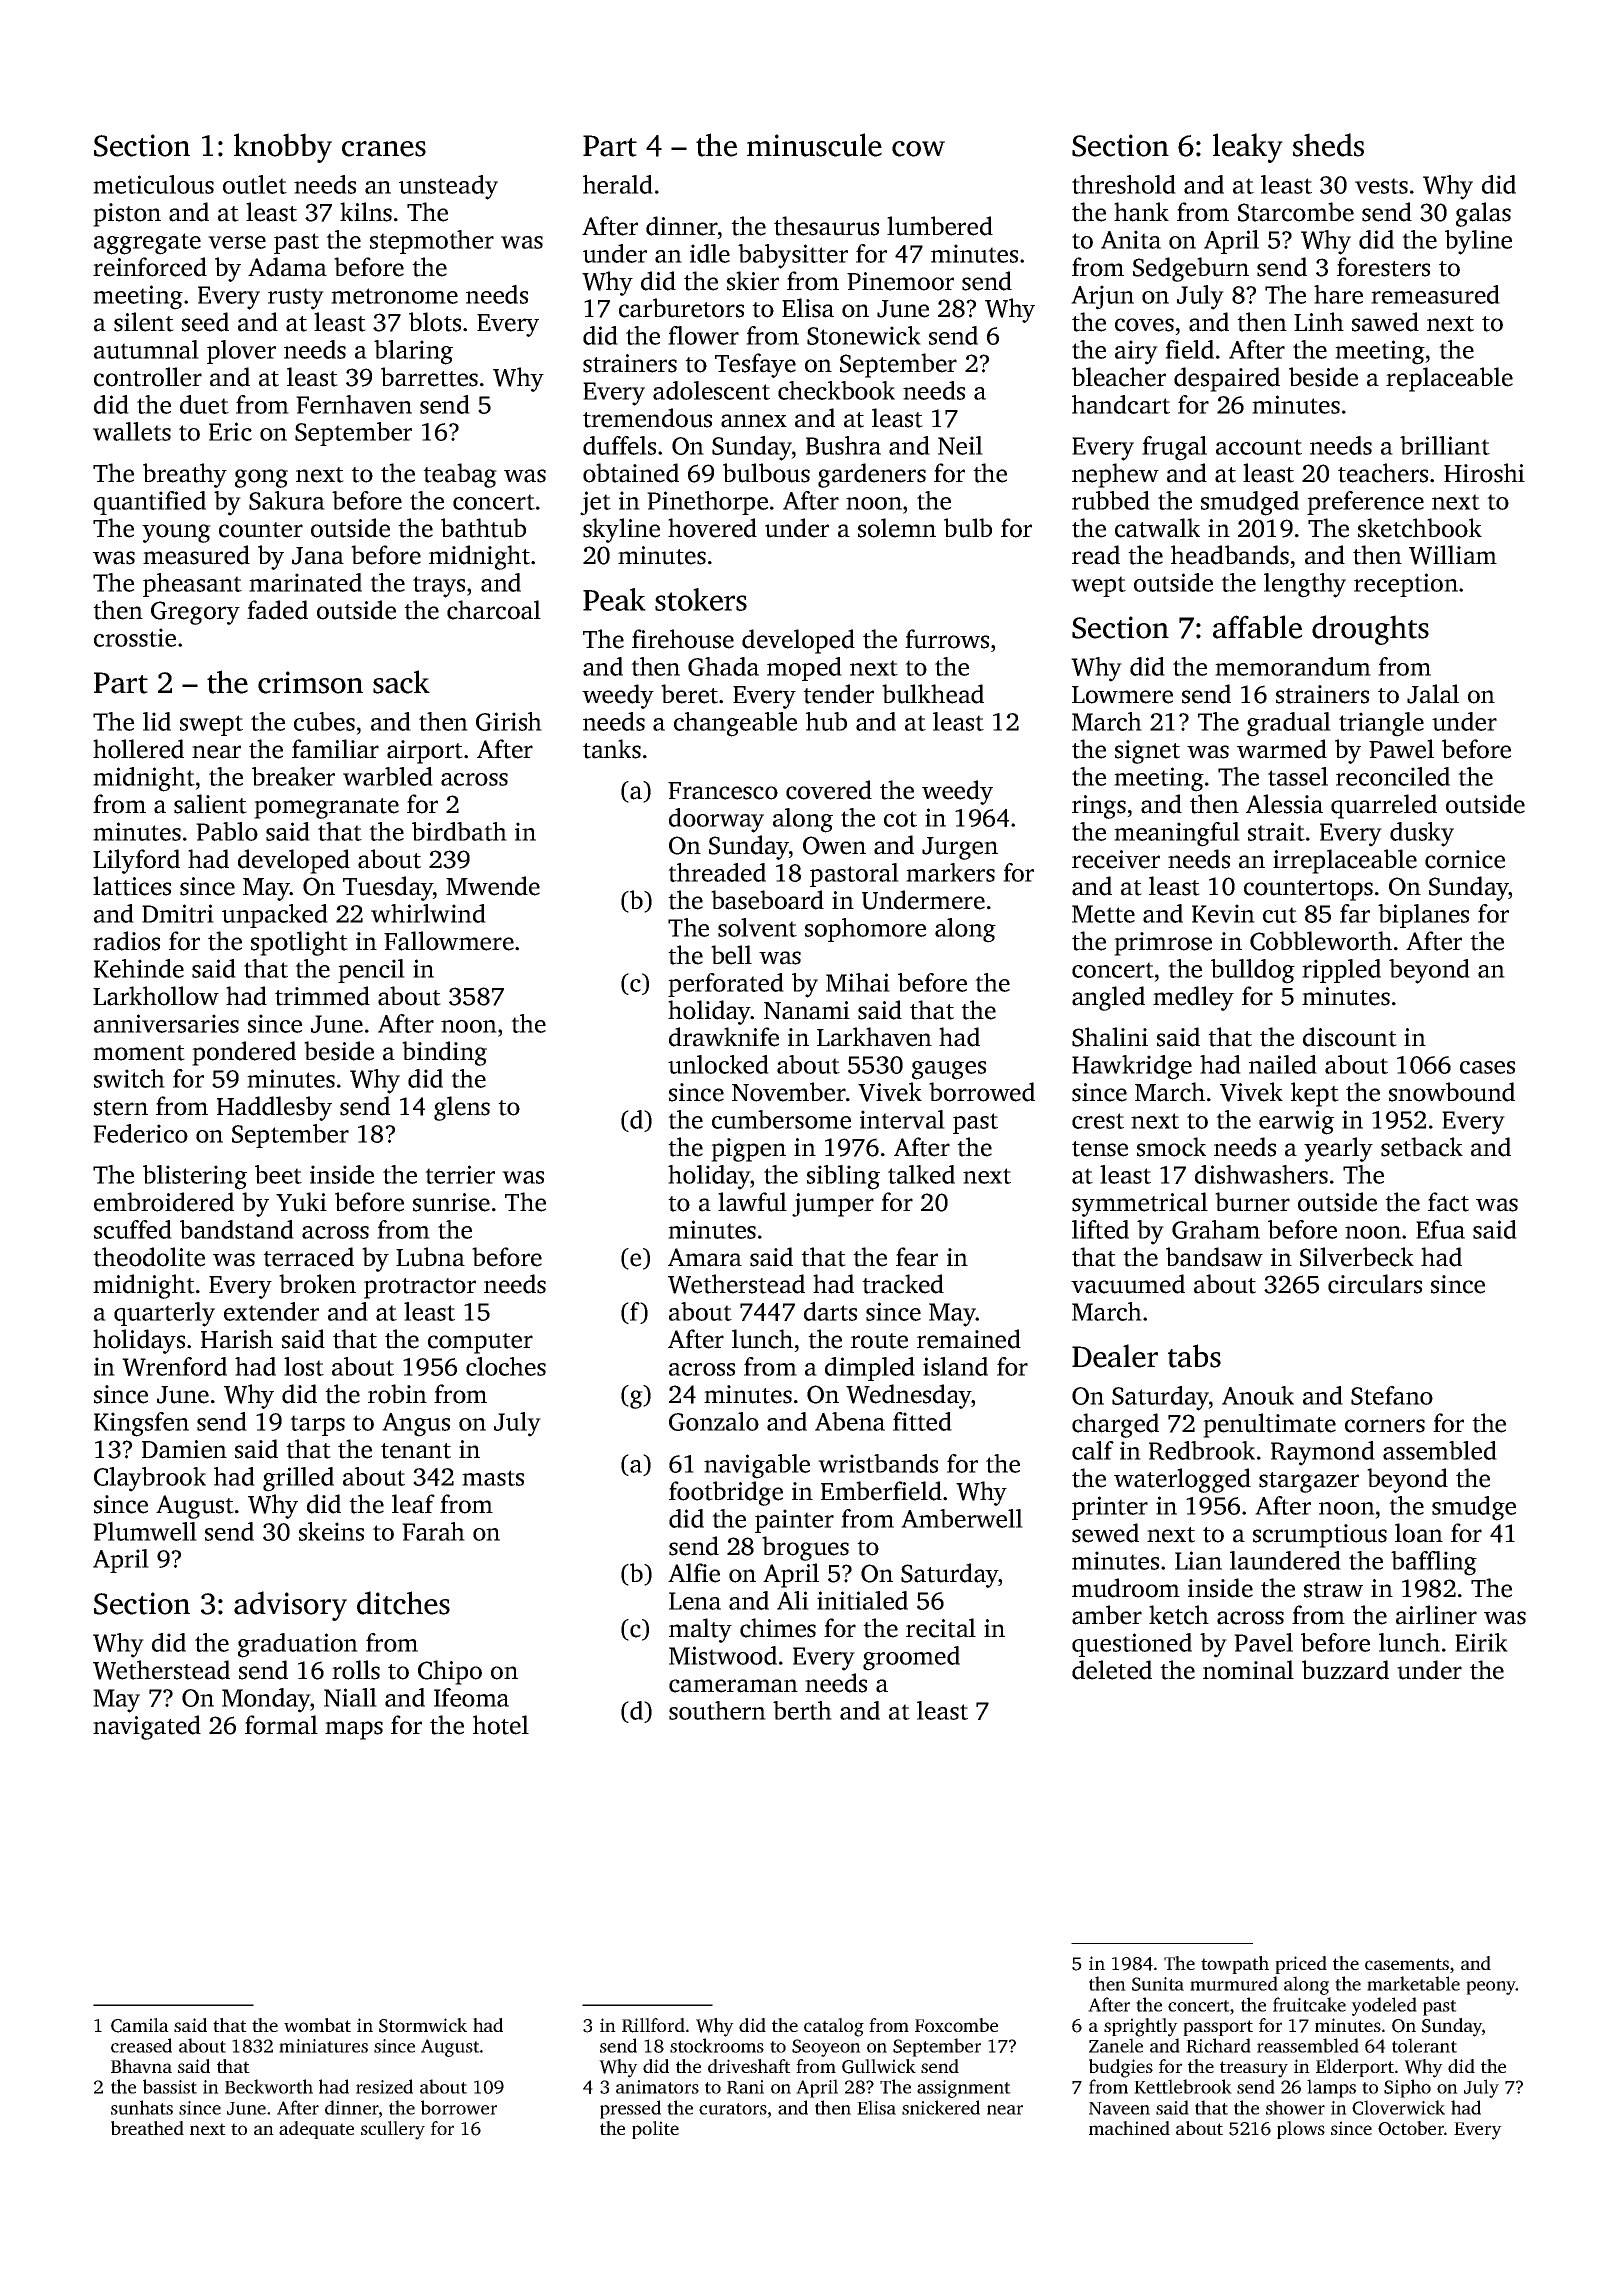 The height and width of the document is (2292, 1620). I want to click on meaningful, so click(1177, 834).
